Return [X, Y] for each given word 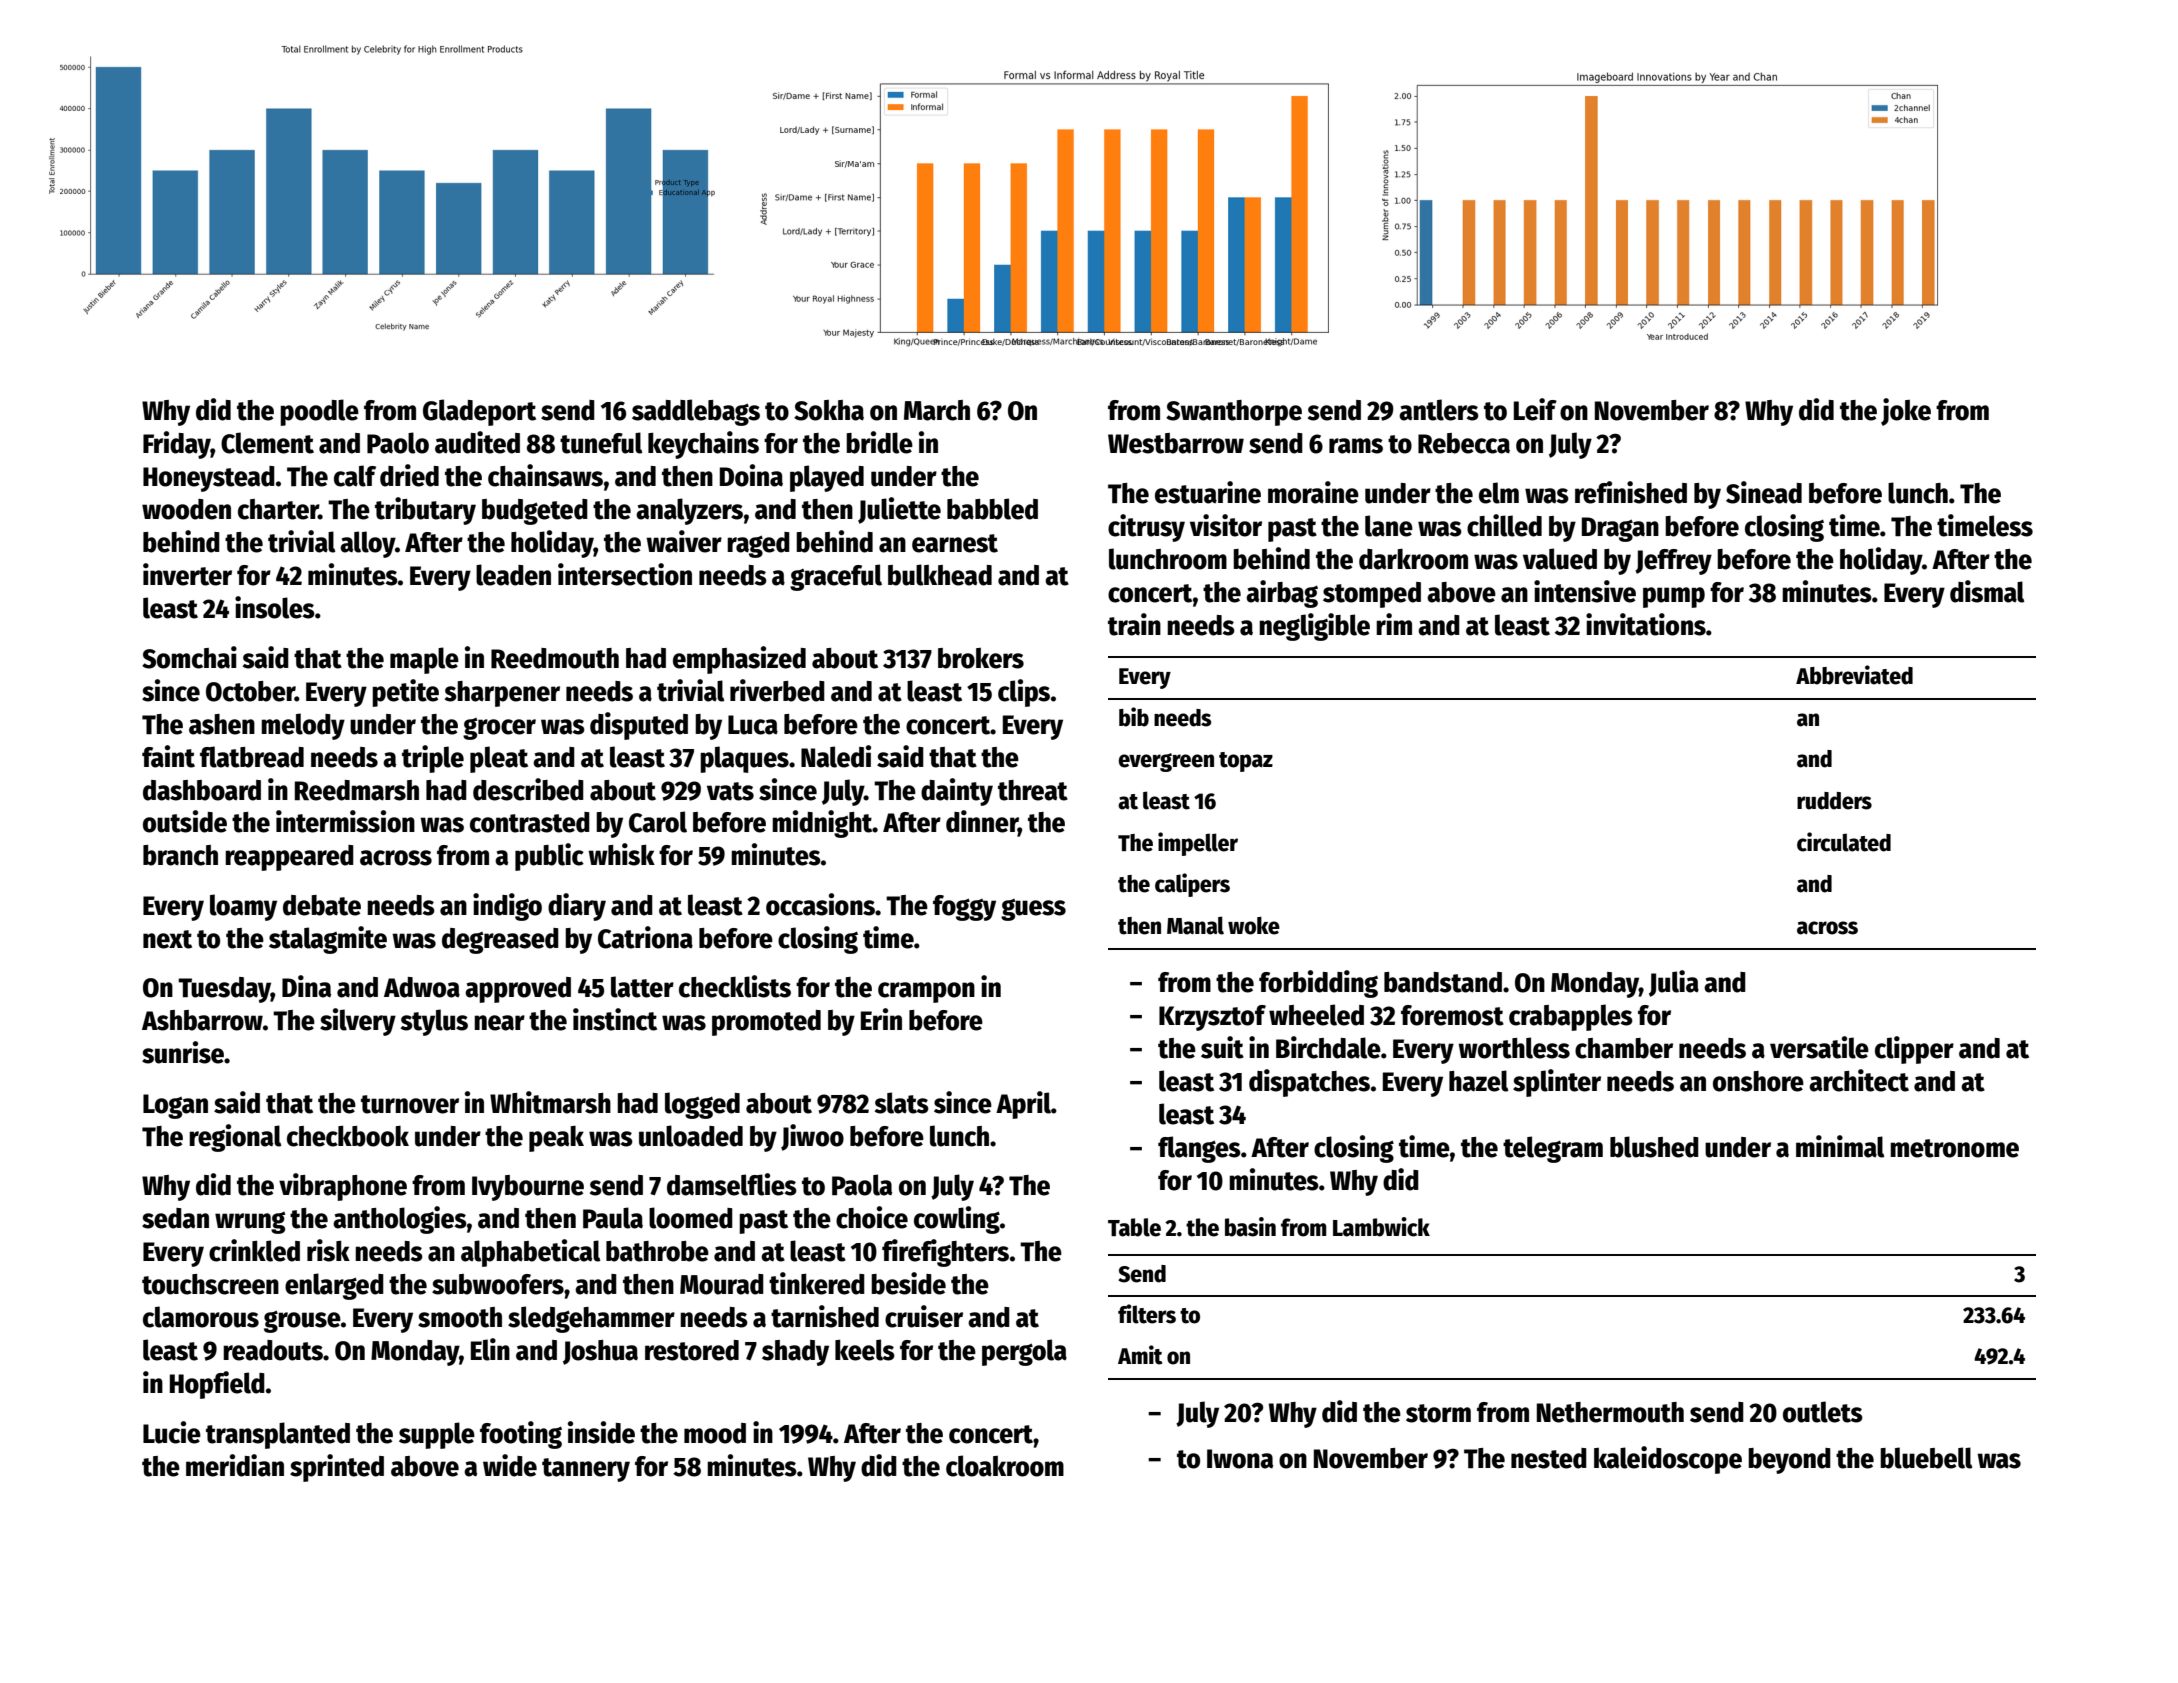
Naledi [836, 756]
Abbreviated [1854, 675]
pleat [499, 759]
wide [510, 1465]
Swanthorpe [1234, 413]
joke [1906, 412]
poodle [319, 412]
